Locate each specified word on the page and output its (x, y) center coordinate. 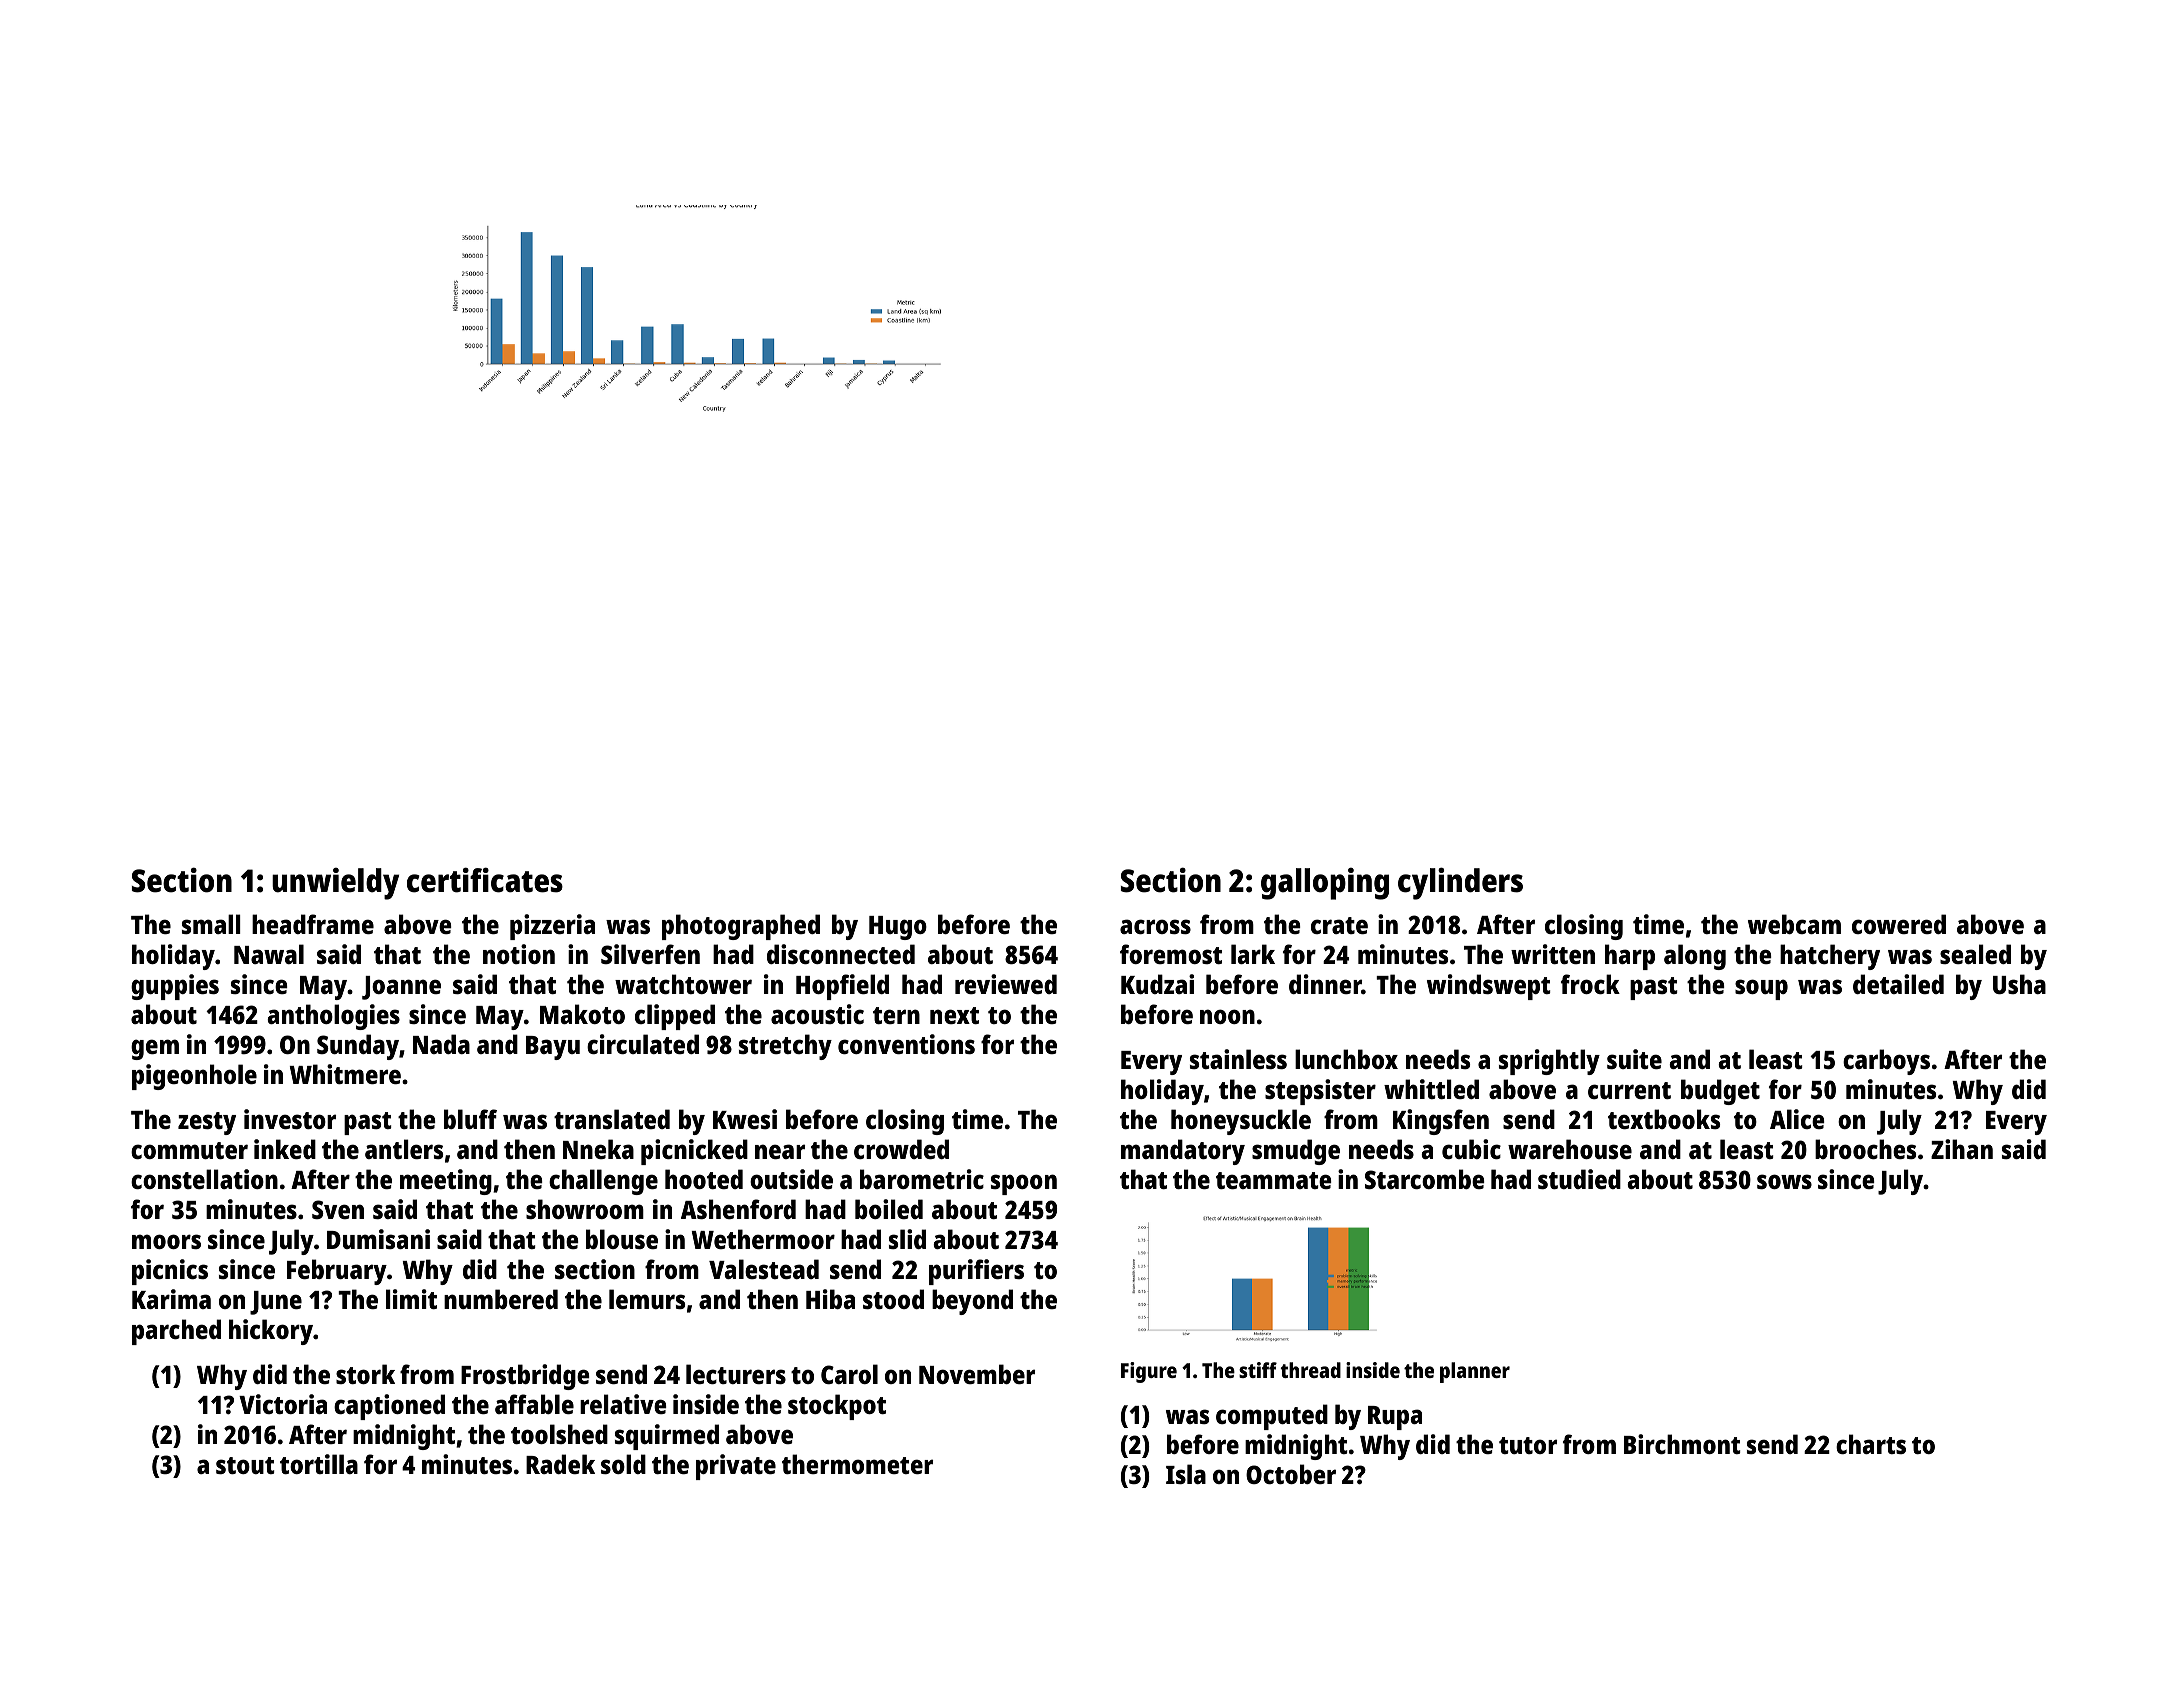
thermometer (857, 1464)
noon (1227, 1016)
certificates (485, 880)
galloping (1325, 884)
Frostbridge (525, 1377)
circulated (643, 1044)
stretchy (785, 1047)
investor (290, 1119)
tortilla (319, 1464)
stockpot (837, 1407)
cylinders (1460, 883)
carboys (1886, 1062)
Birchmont (1682, 1444)
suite (1634, 1059)
